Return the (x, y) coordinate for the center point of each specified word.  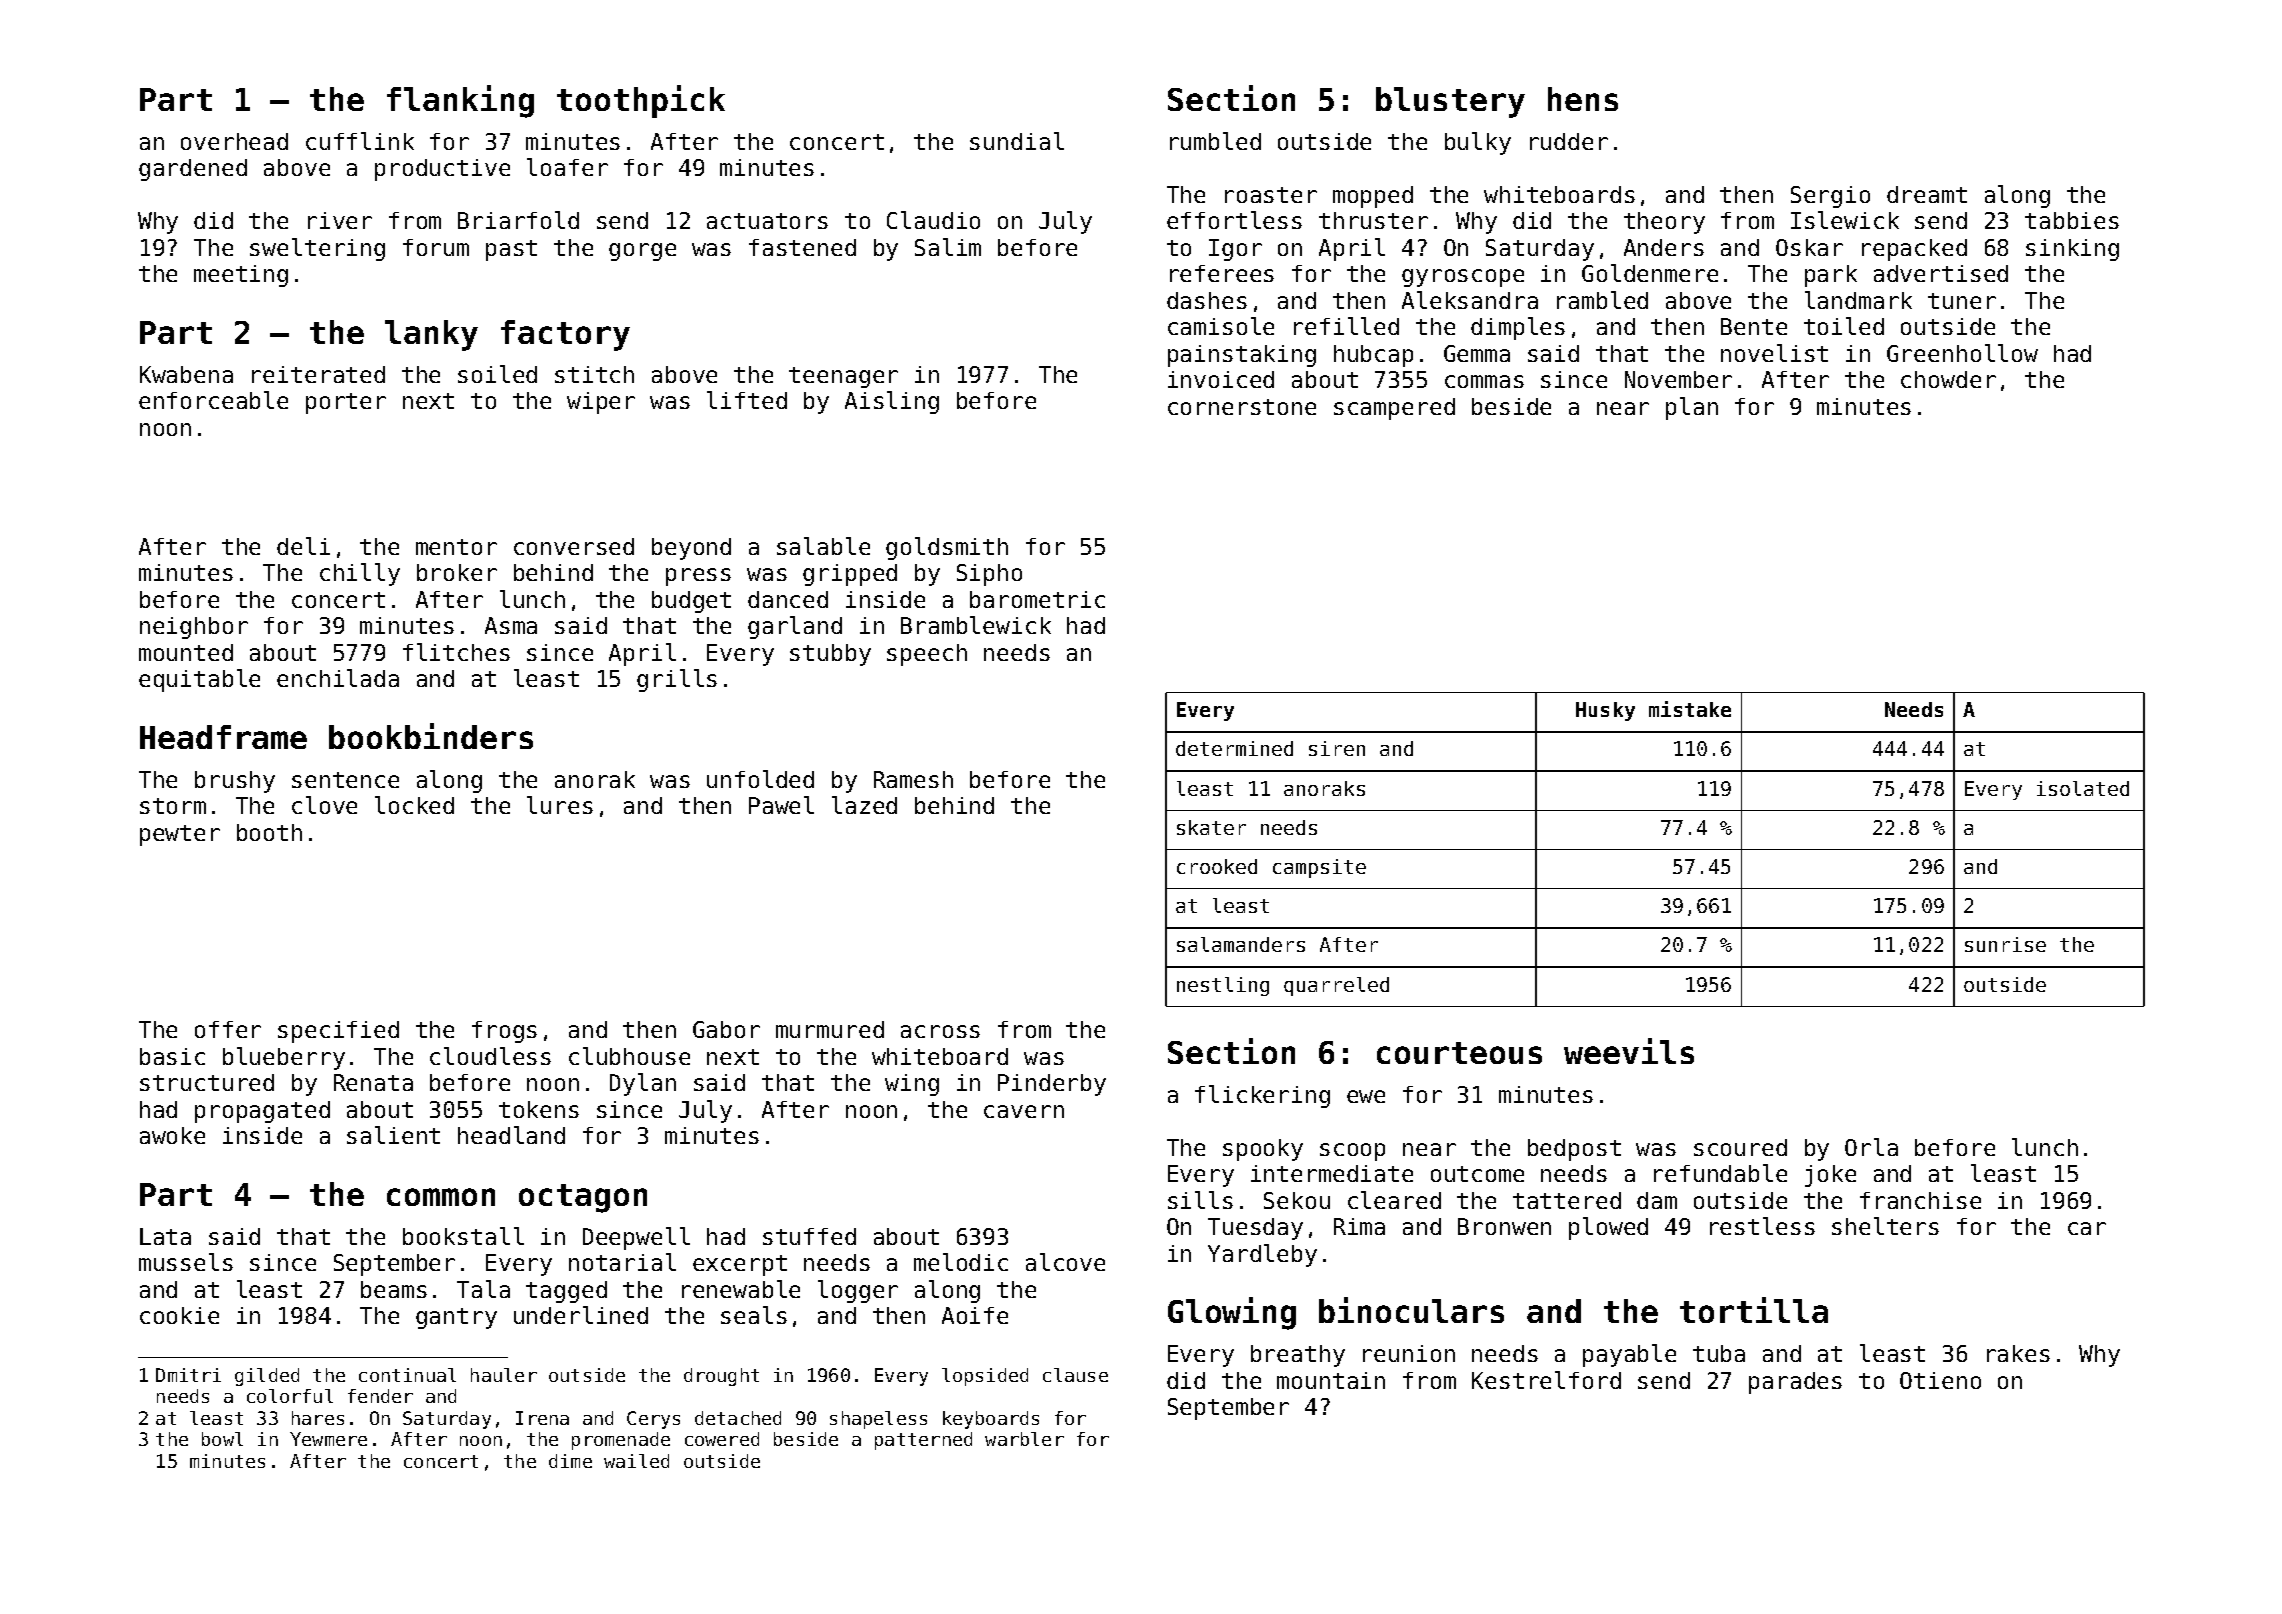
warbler (1024, 1439)
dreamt (1927, 194)
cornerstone (1242, 407)
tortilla (1754, 1310)
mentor (456, 547)
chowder (1948, 379)
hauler (504, 1375)
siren (1337, 748)
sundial (1017, 141)
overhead (234, 141)
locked (414, 805)
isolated (2083, 788)
